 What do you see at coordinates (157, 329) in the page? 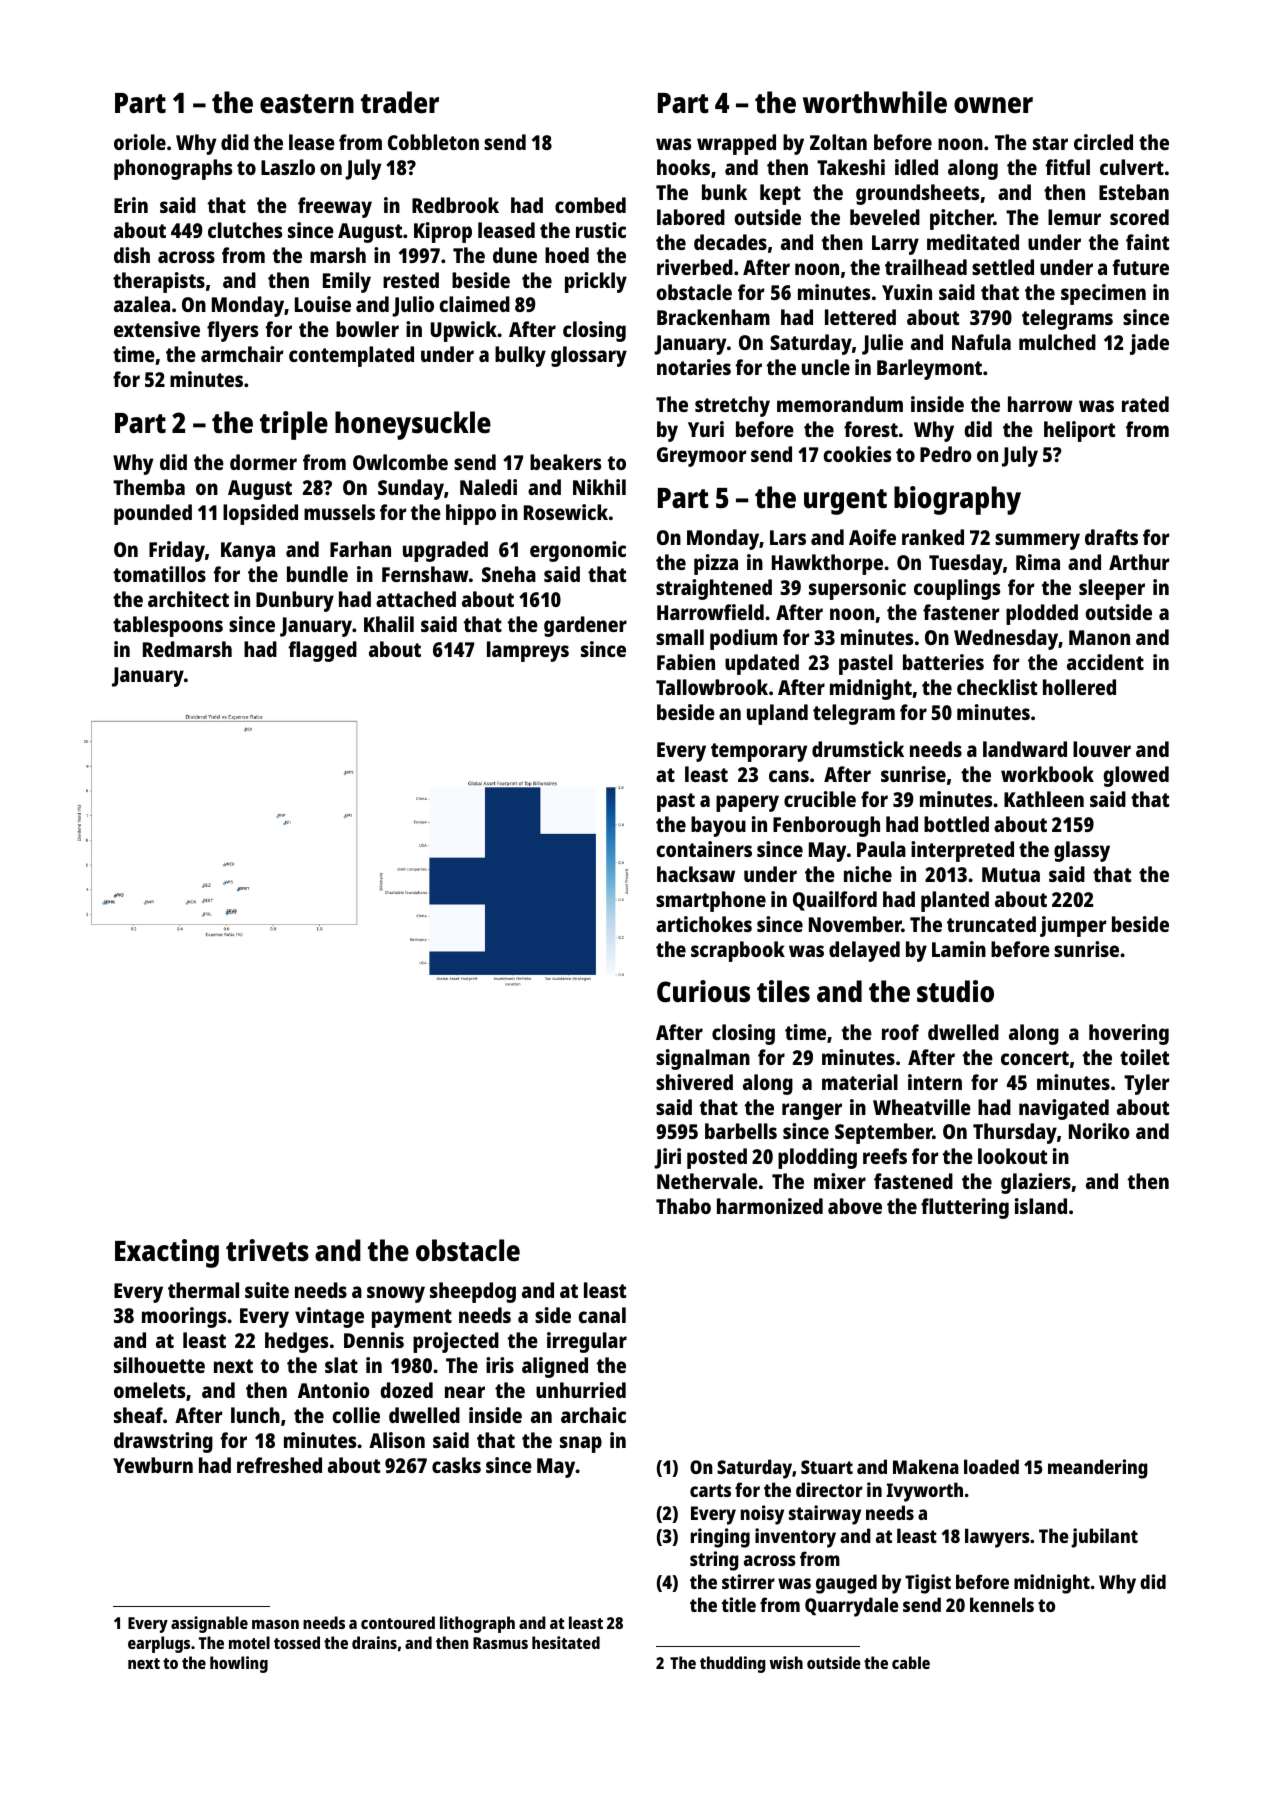
I see `extensive` at bounding box center [157, 329].
